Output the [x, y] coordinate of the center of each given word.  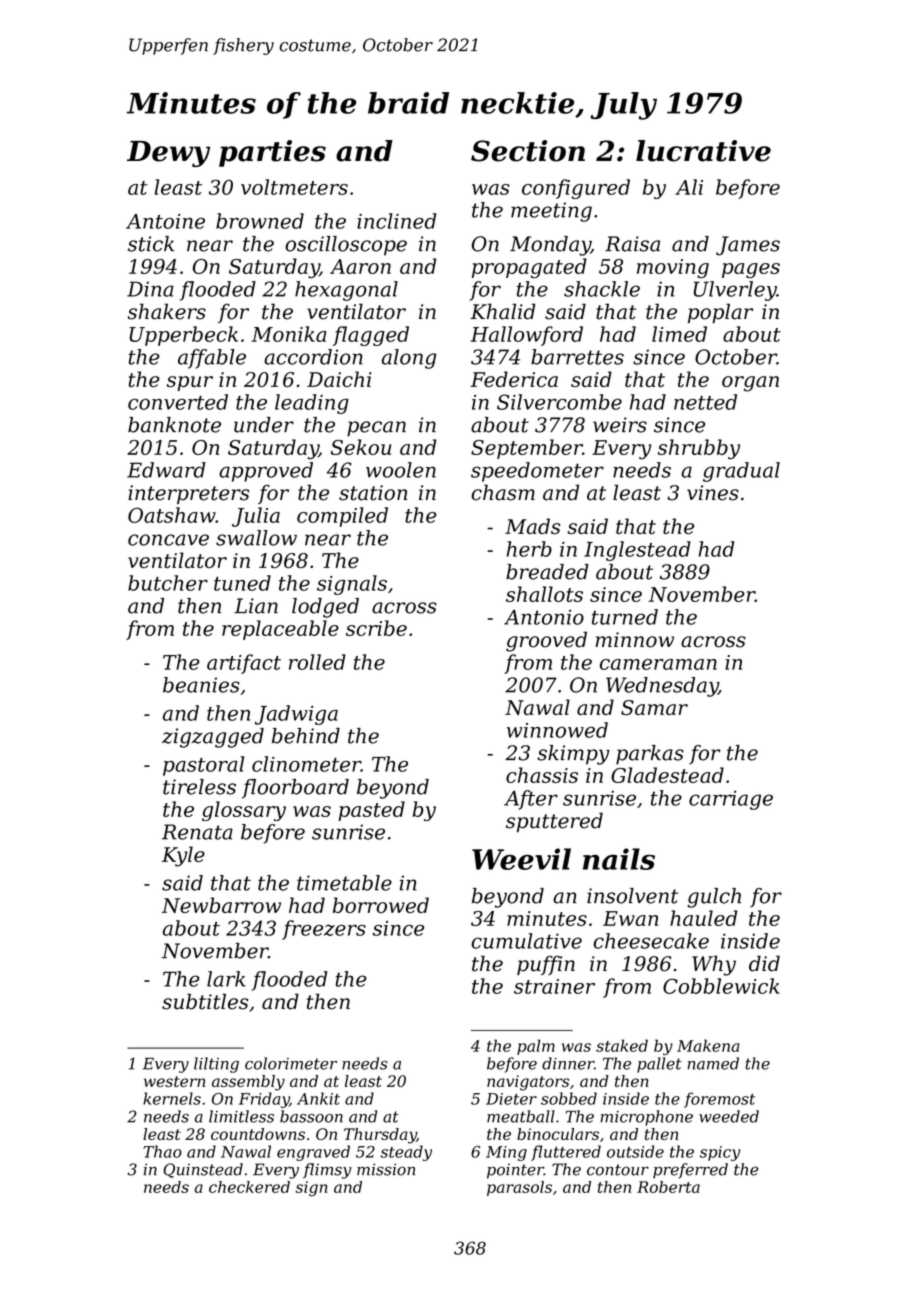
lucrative [703, 151]
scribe [376, 628]
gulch [714, 898]
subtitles [205, 1001]
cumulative [526, 941]
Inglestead [637, 551]
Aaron [360, 266]
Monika [289, 334]
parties [272, 153]
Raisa [632, 244]
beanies [201, 685]
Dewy [168, 154]
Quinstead [203, 1170]
